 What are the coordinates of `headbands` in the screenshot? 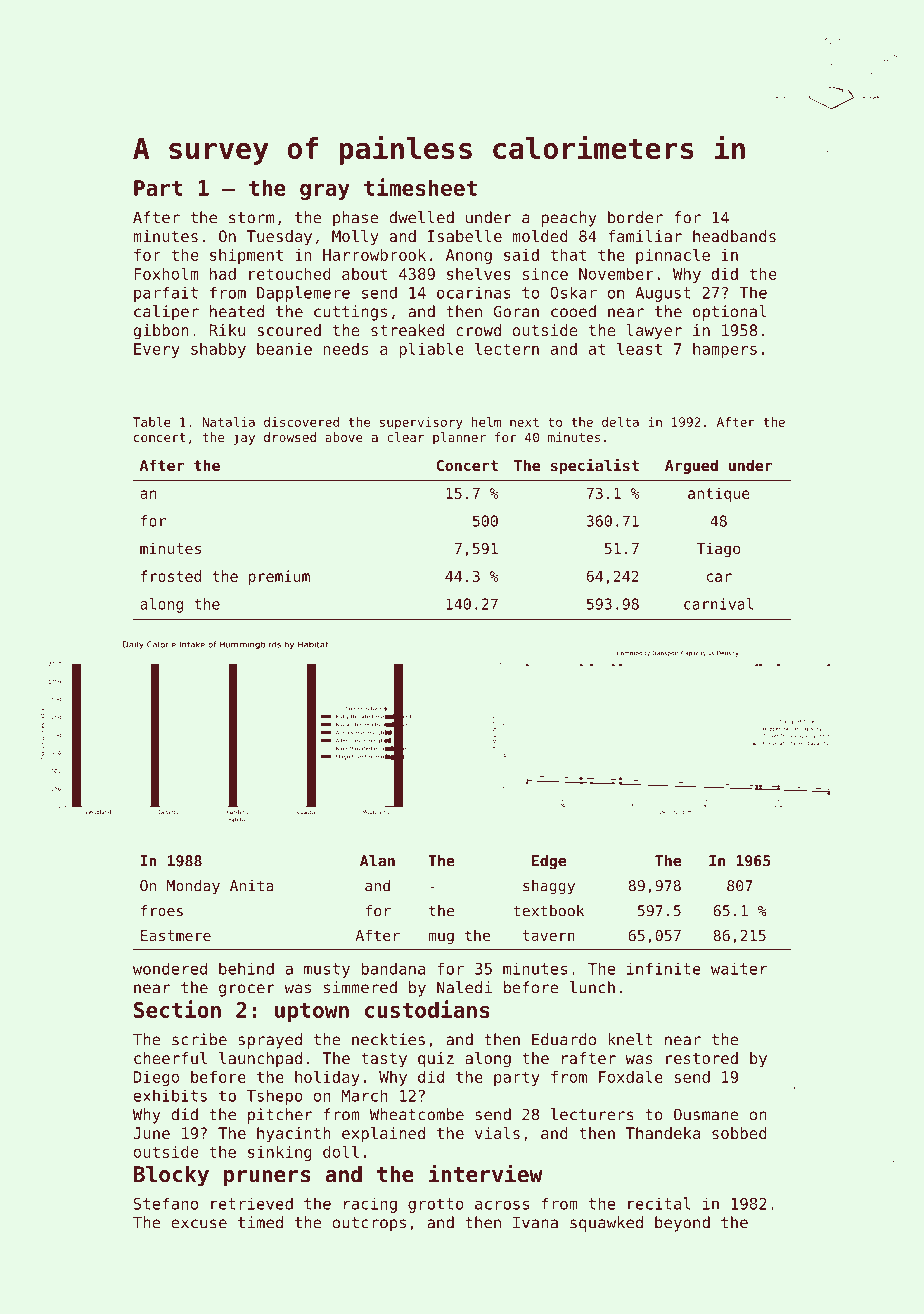 It's located at (734, 236).
